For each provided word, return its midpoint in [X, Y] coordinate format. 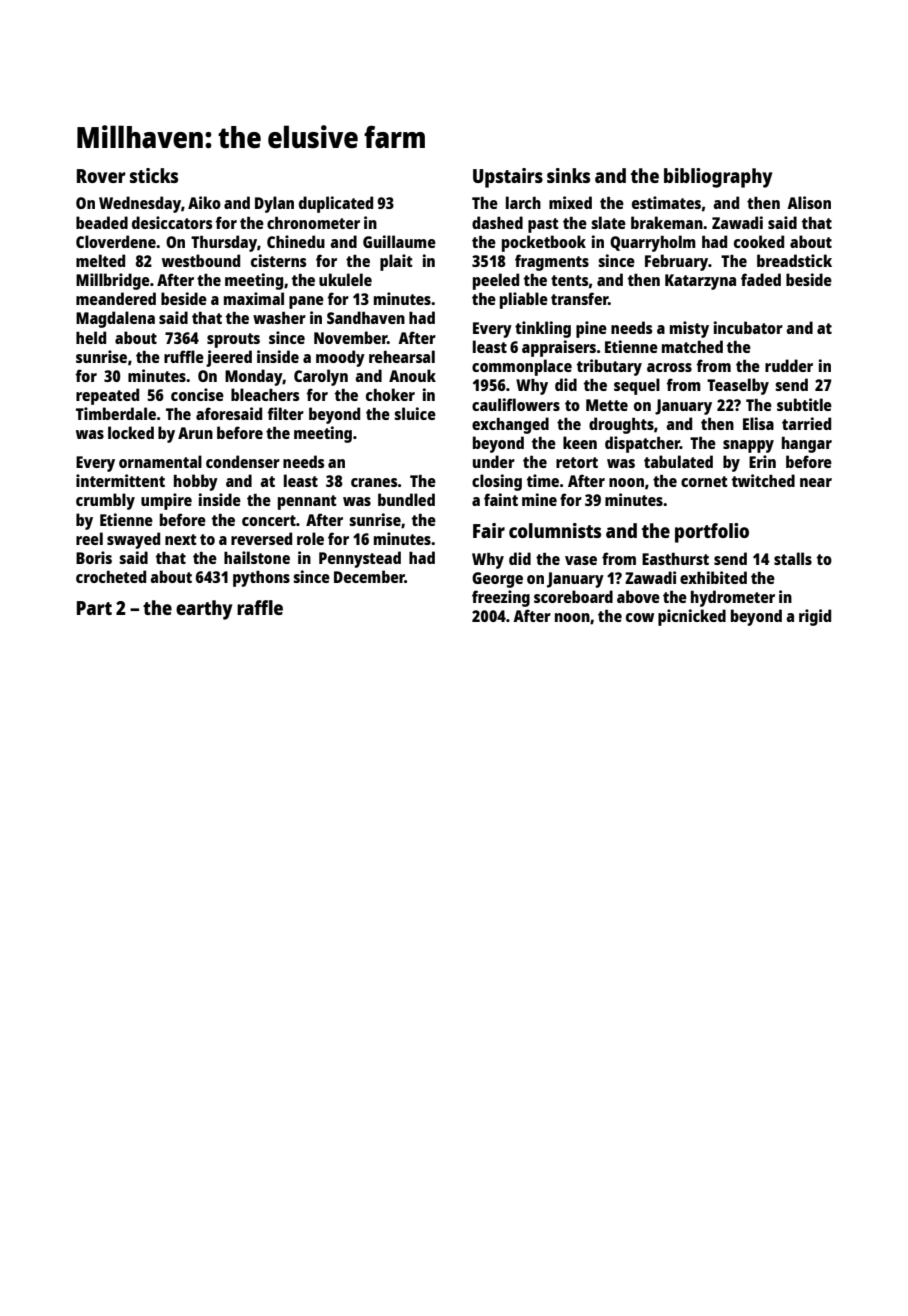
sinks [568, 175]
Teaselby [738, 386]
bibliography [718, 178]
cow [640, 617]
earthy [204, 610]
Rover [101, 176]
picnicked [692, 617]
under [494, 461]
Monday [254, 377]
